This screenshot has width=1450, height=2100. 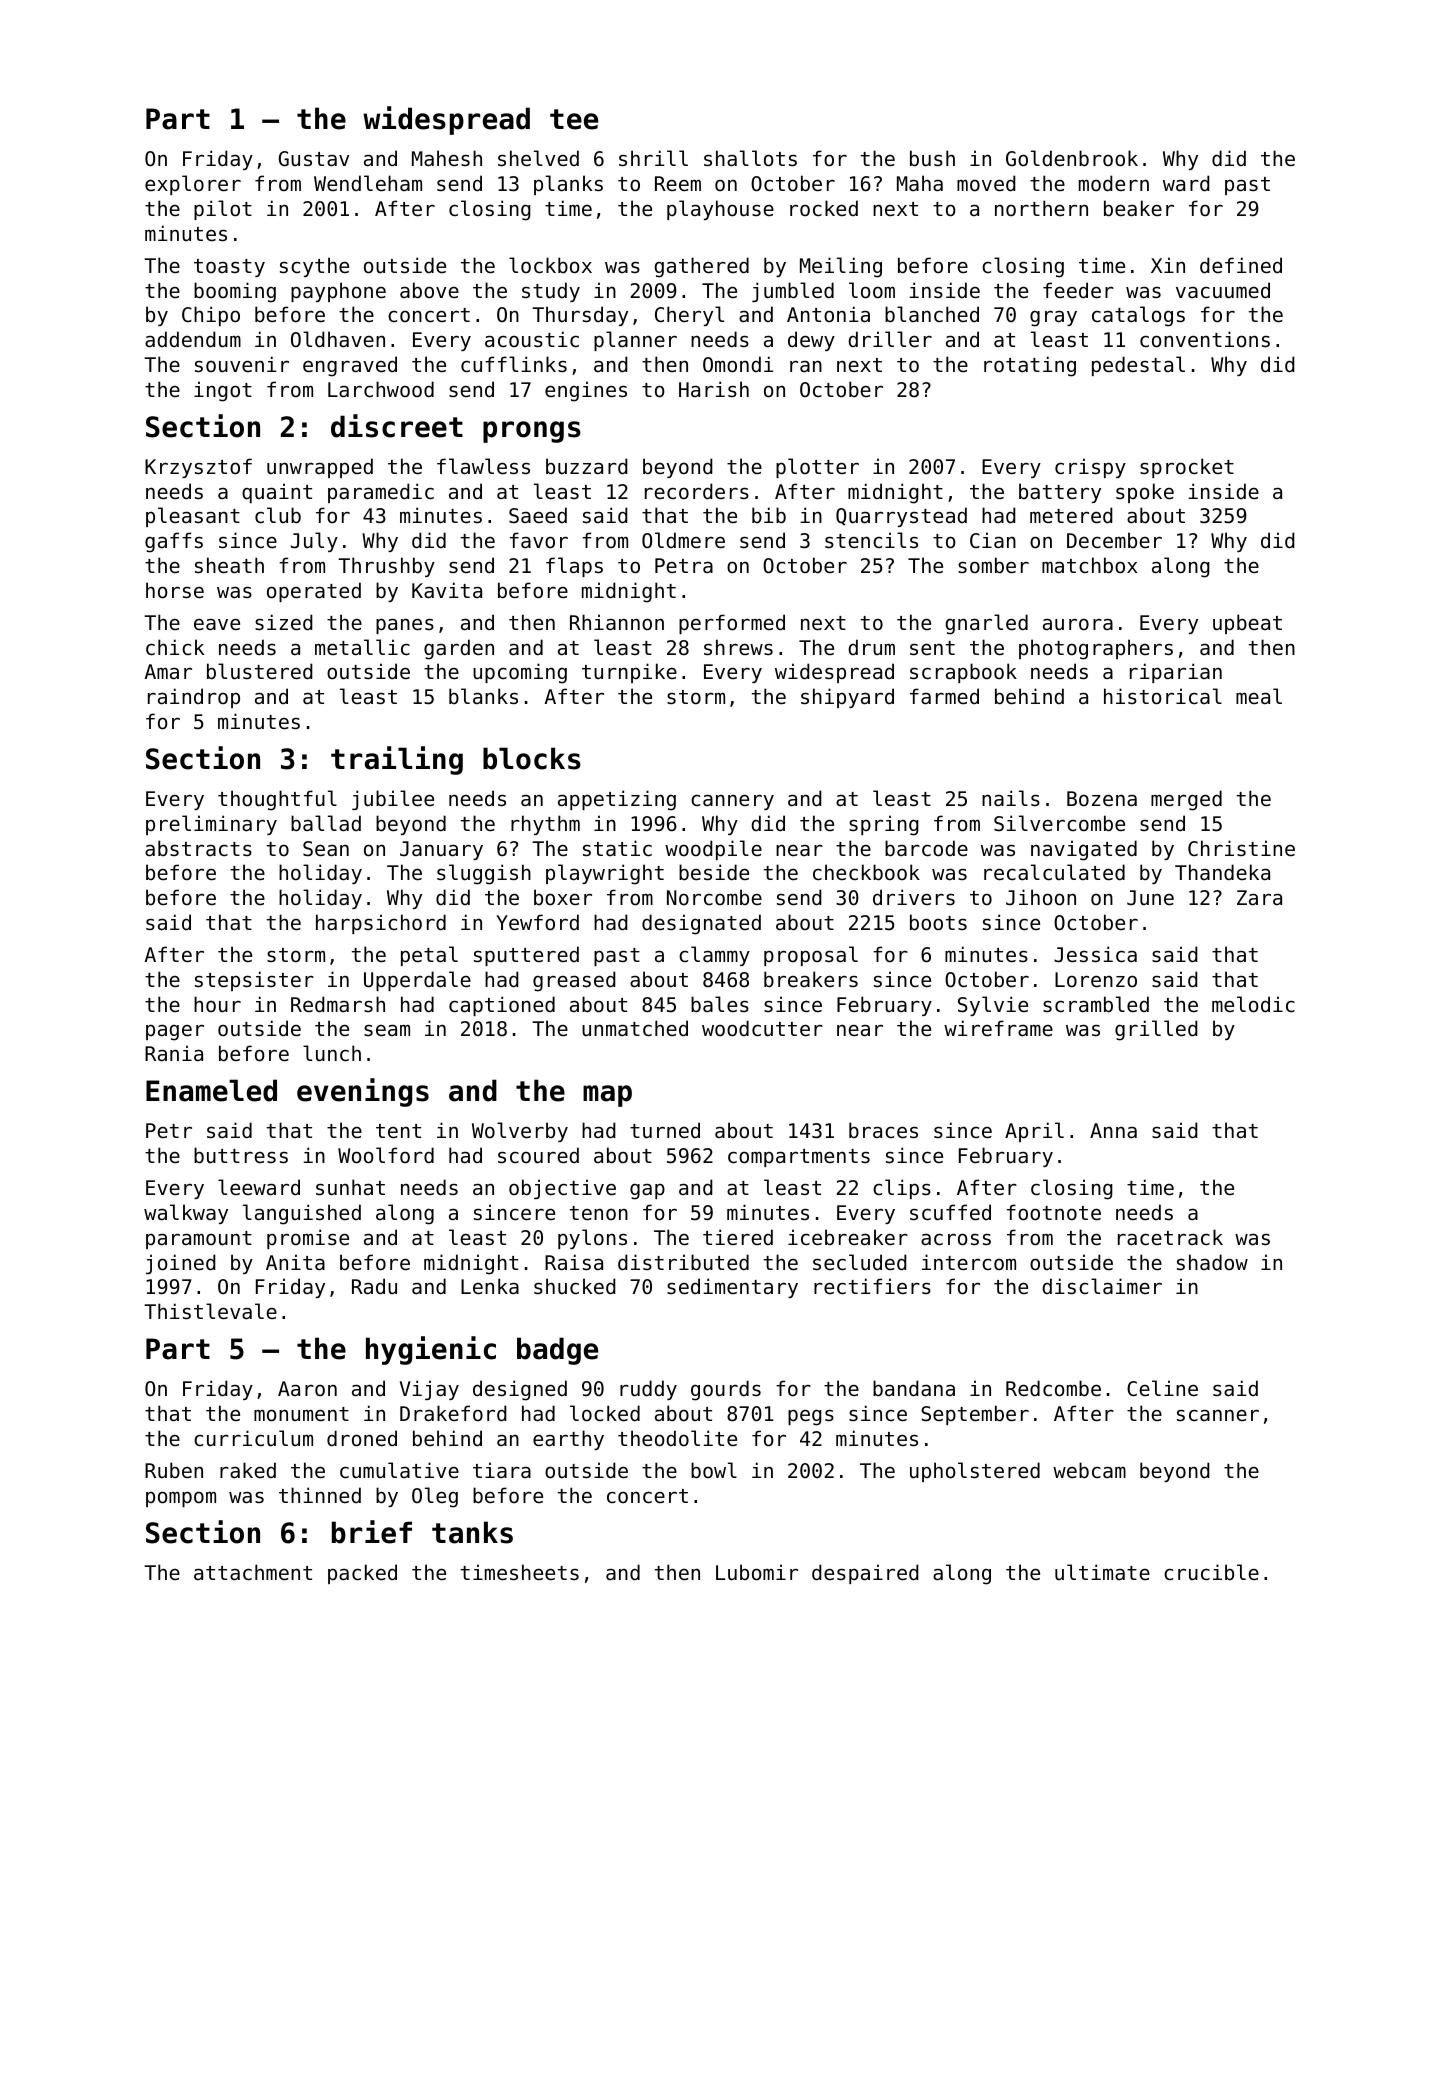 I want to click on locked, so click(x=605, y=1413).
